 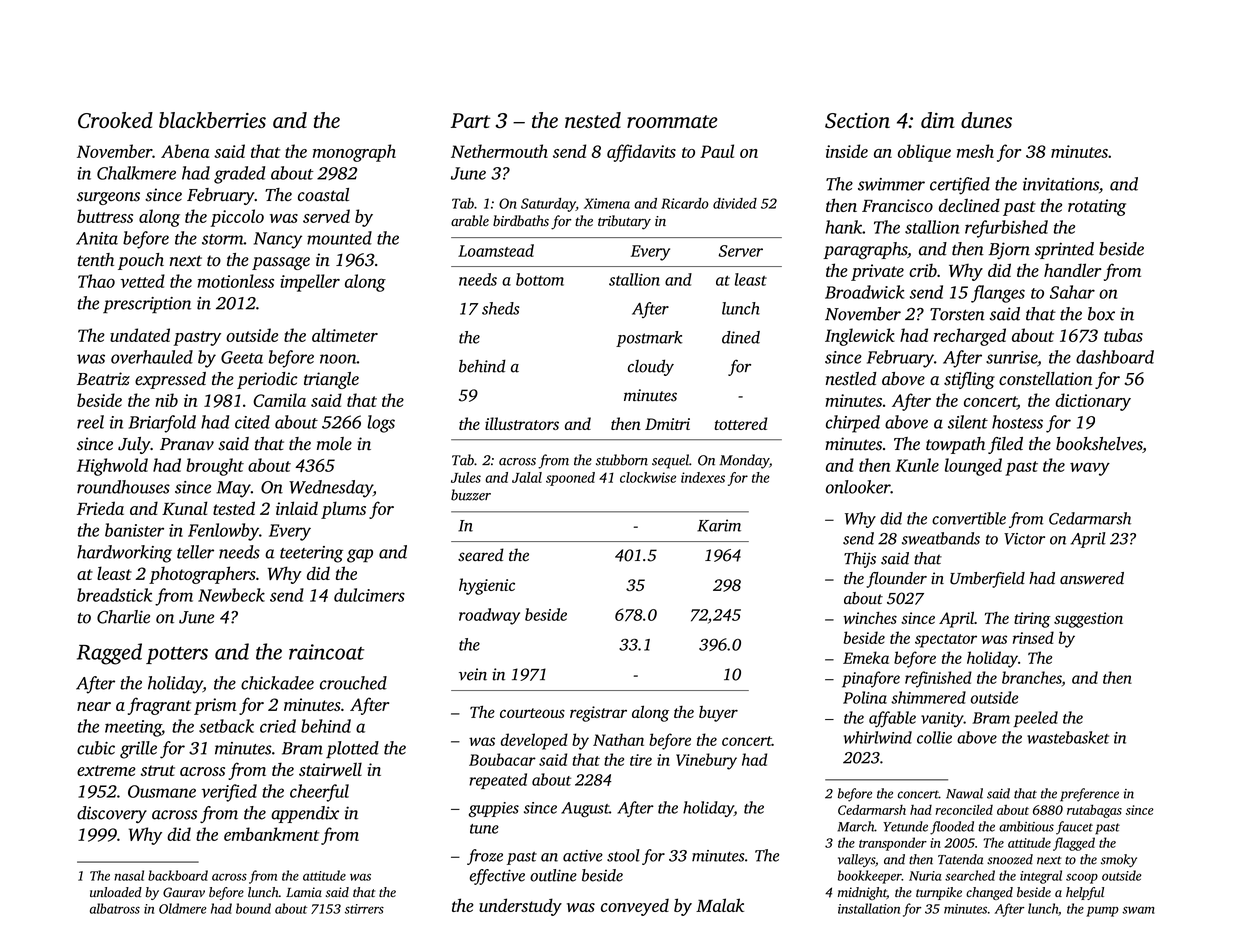 What do you see at coordinates (719, 525) in the document?
I see `Karim` at bounding box center [719, 525].
